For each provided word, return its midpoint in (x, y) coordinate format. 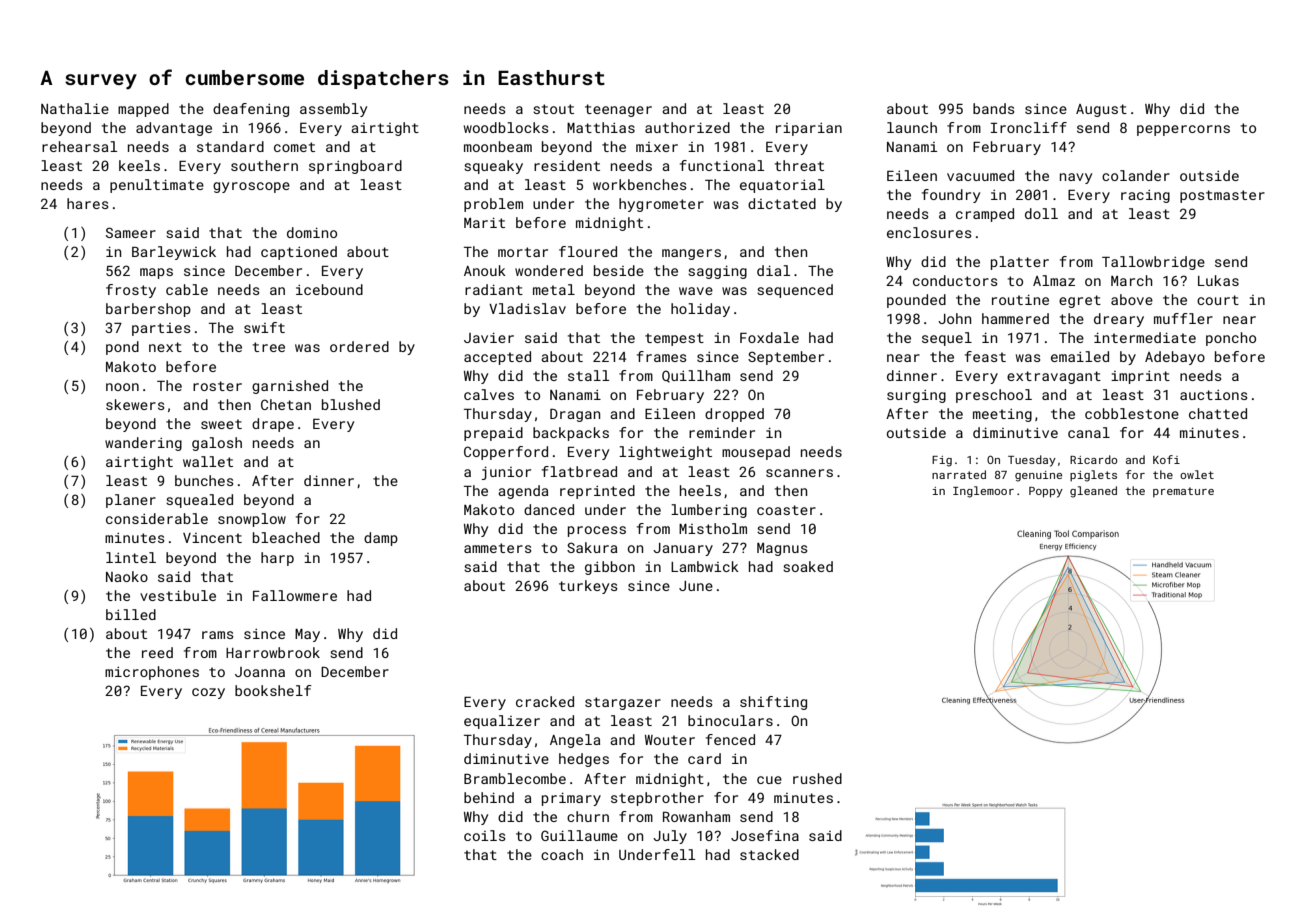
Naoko (127, 576)
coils (485, 835)
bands (994, 108)
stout (553, 109)
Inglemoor (983, 492)
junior (506, 473)
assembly (333, 110)
